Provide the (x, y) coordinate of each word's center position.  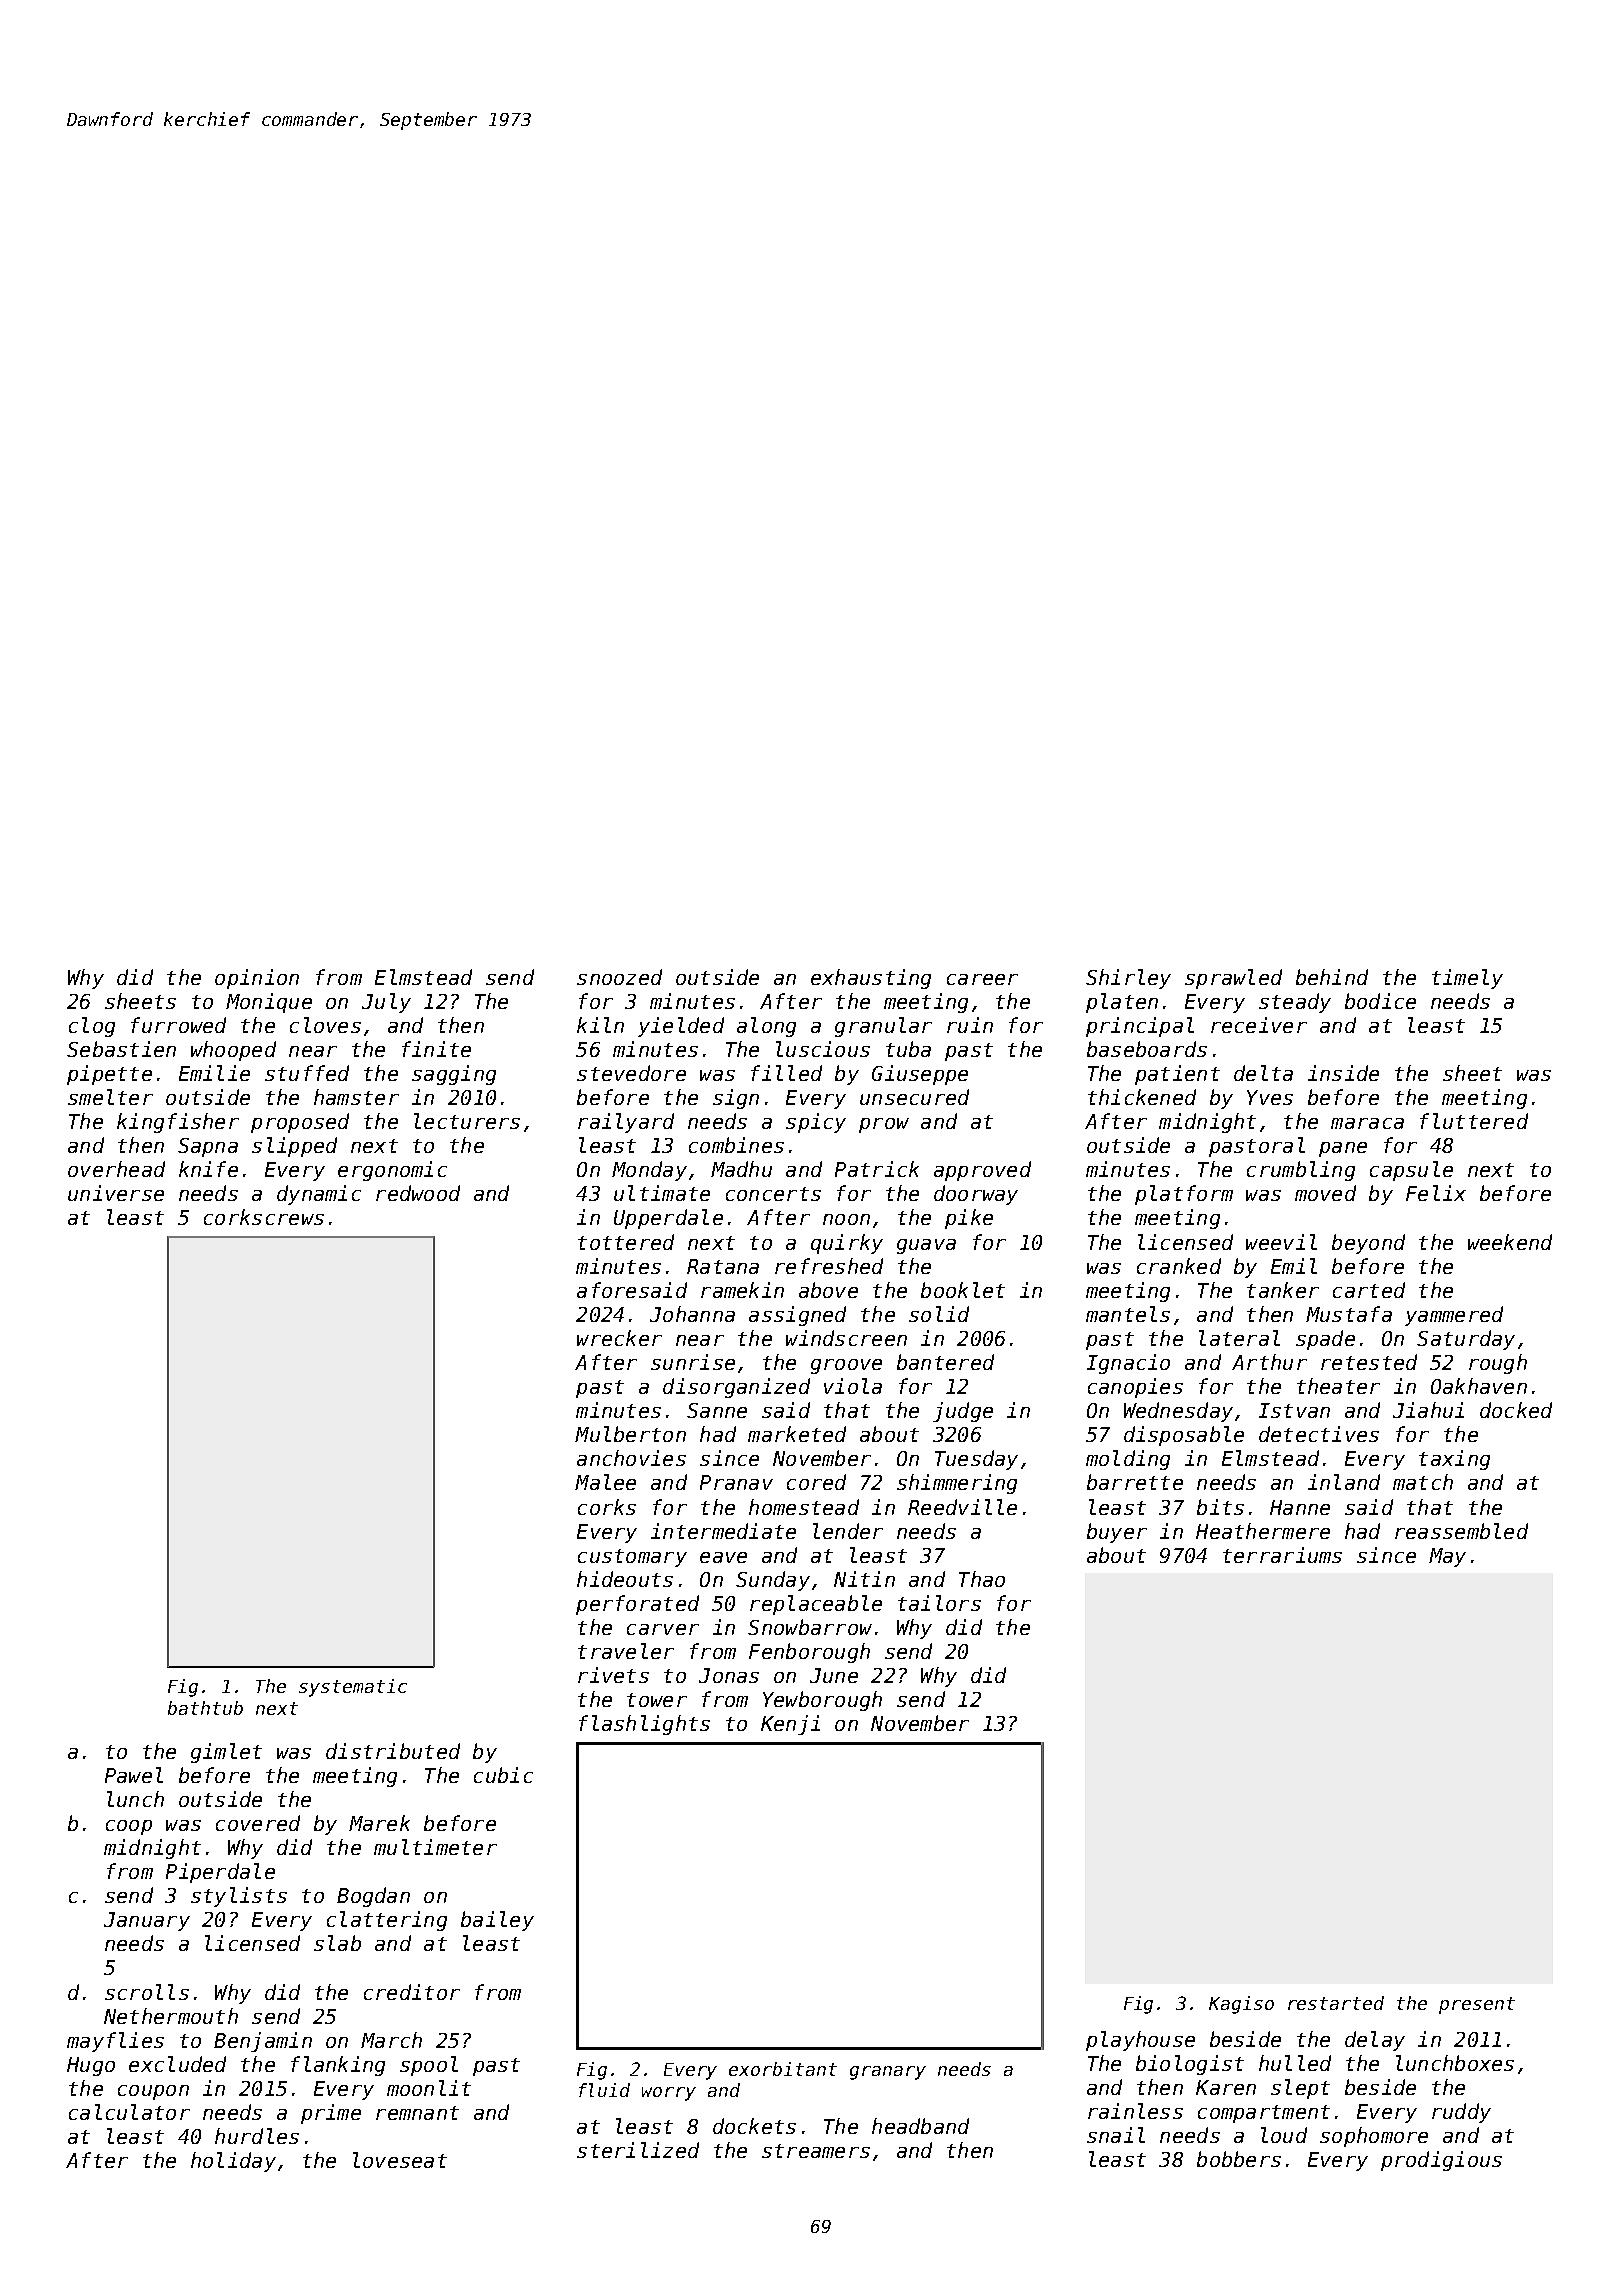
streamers (816, 2151)
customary (632, 1558)
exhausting (871, 979)
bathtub (205, 1708)
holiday (233, 2162)
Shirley (1128, 979)
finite (436, 1049)
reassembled (1461, 1531)
